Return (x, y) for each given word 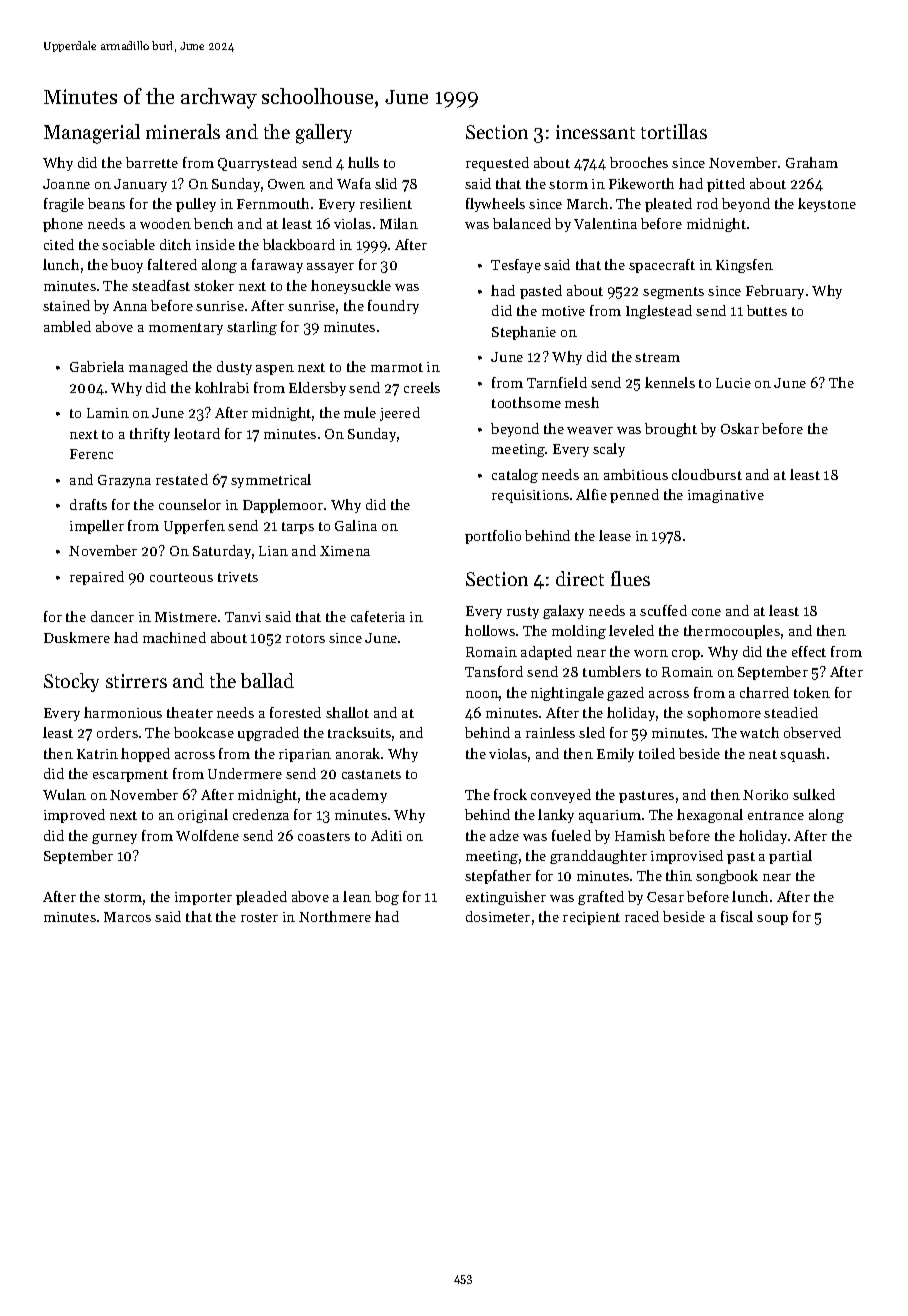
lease (615, 535)
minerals (183, 131)
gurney (114, 839)
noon (482, 694)
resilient (386, 203)
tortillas (674, 131)
